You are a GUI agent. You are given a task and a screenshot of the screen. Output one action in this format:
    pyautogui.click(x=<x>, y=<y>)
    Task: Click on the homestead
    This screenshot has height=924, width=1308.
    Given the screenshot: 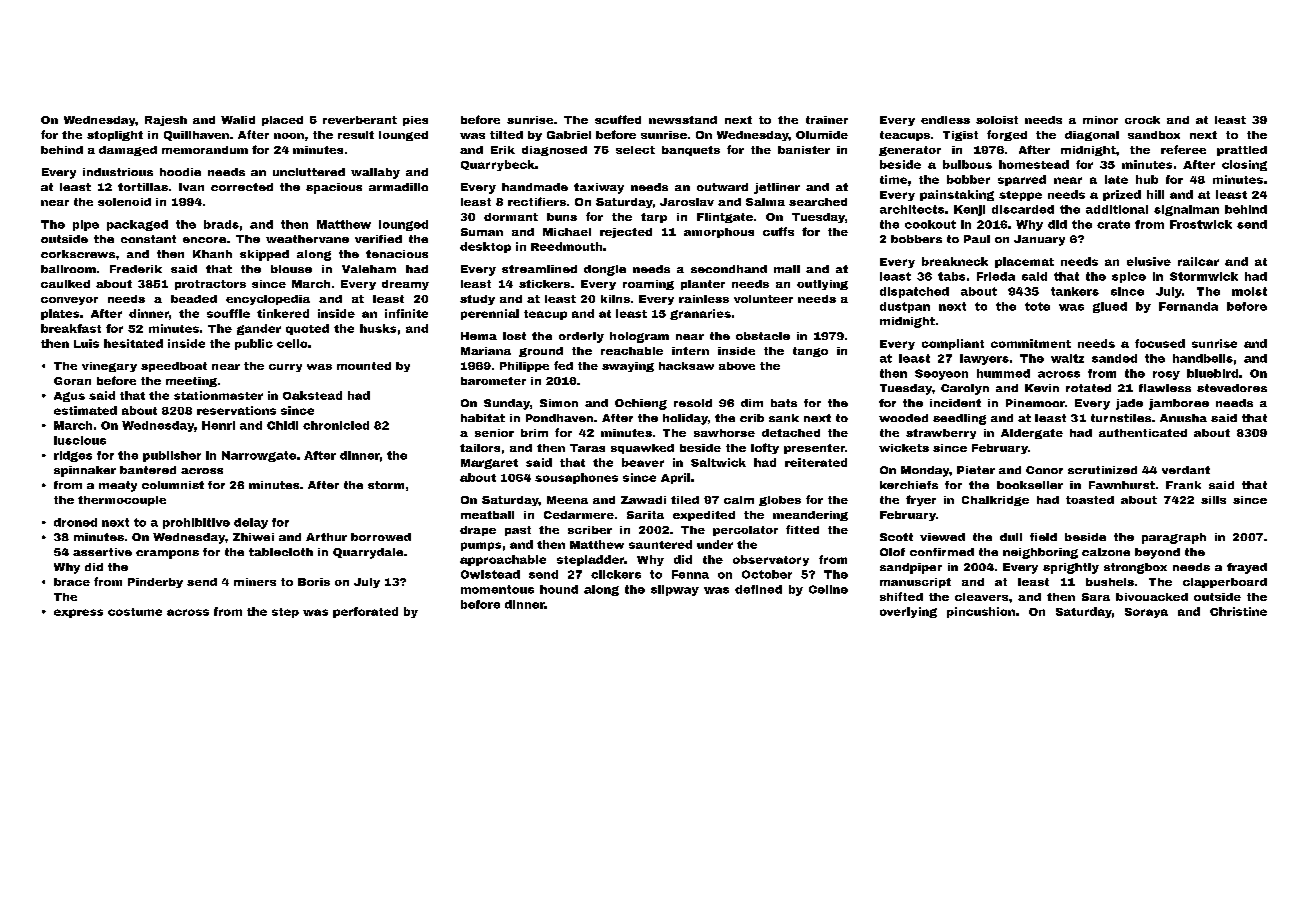 What is the action you would take?
    pyautogui.click(x=1034, y=164)
